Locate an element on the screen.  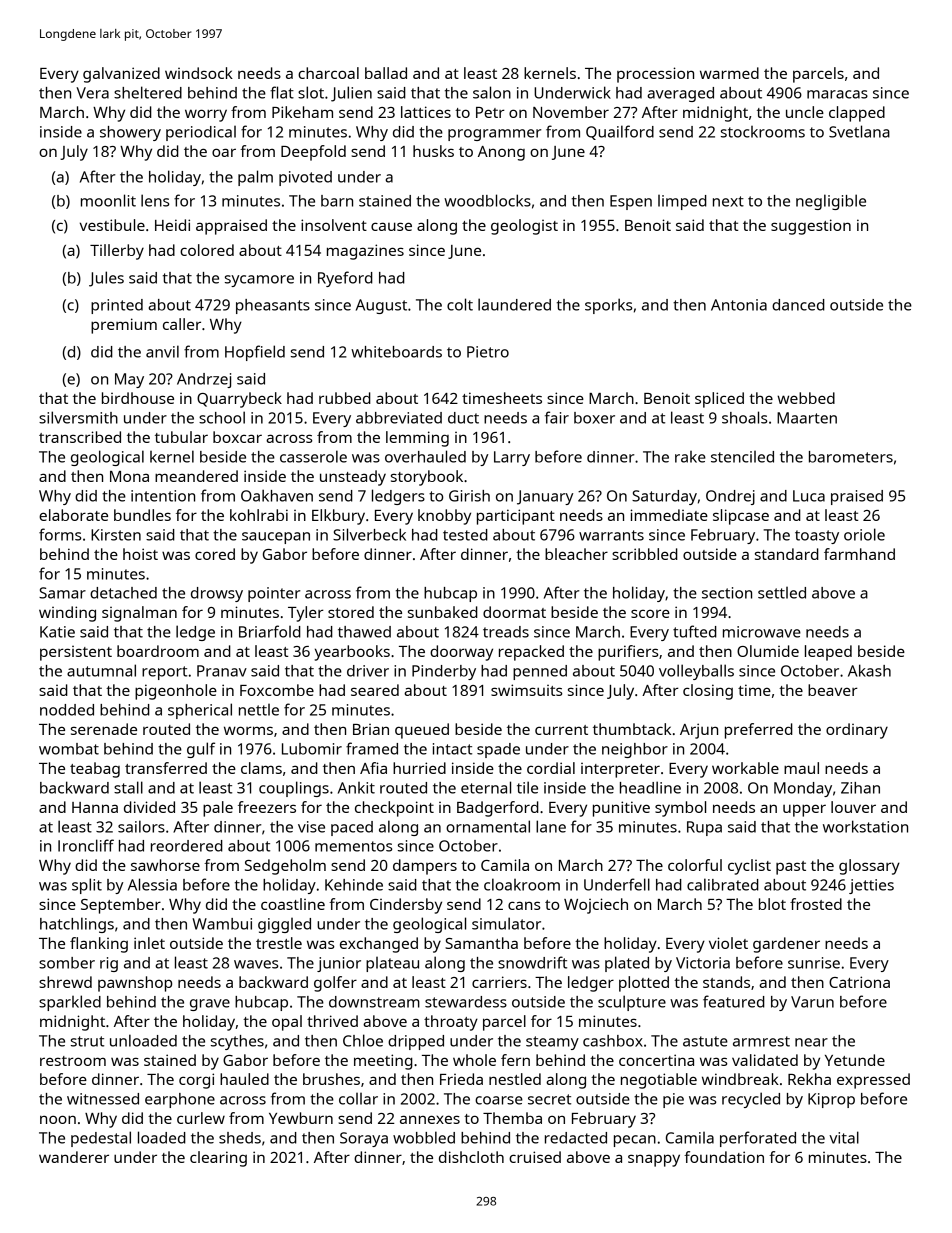
lemming is located at coordinates (417, 439).
